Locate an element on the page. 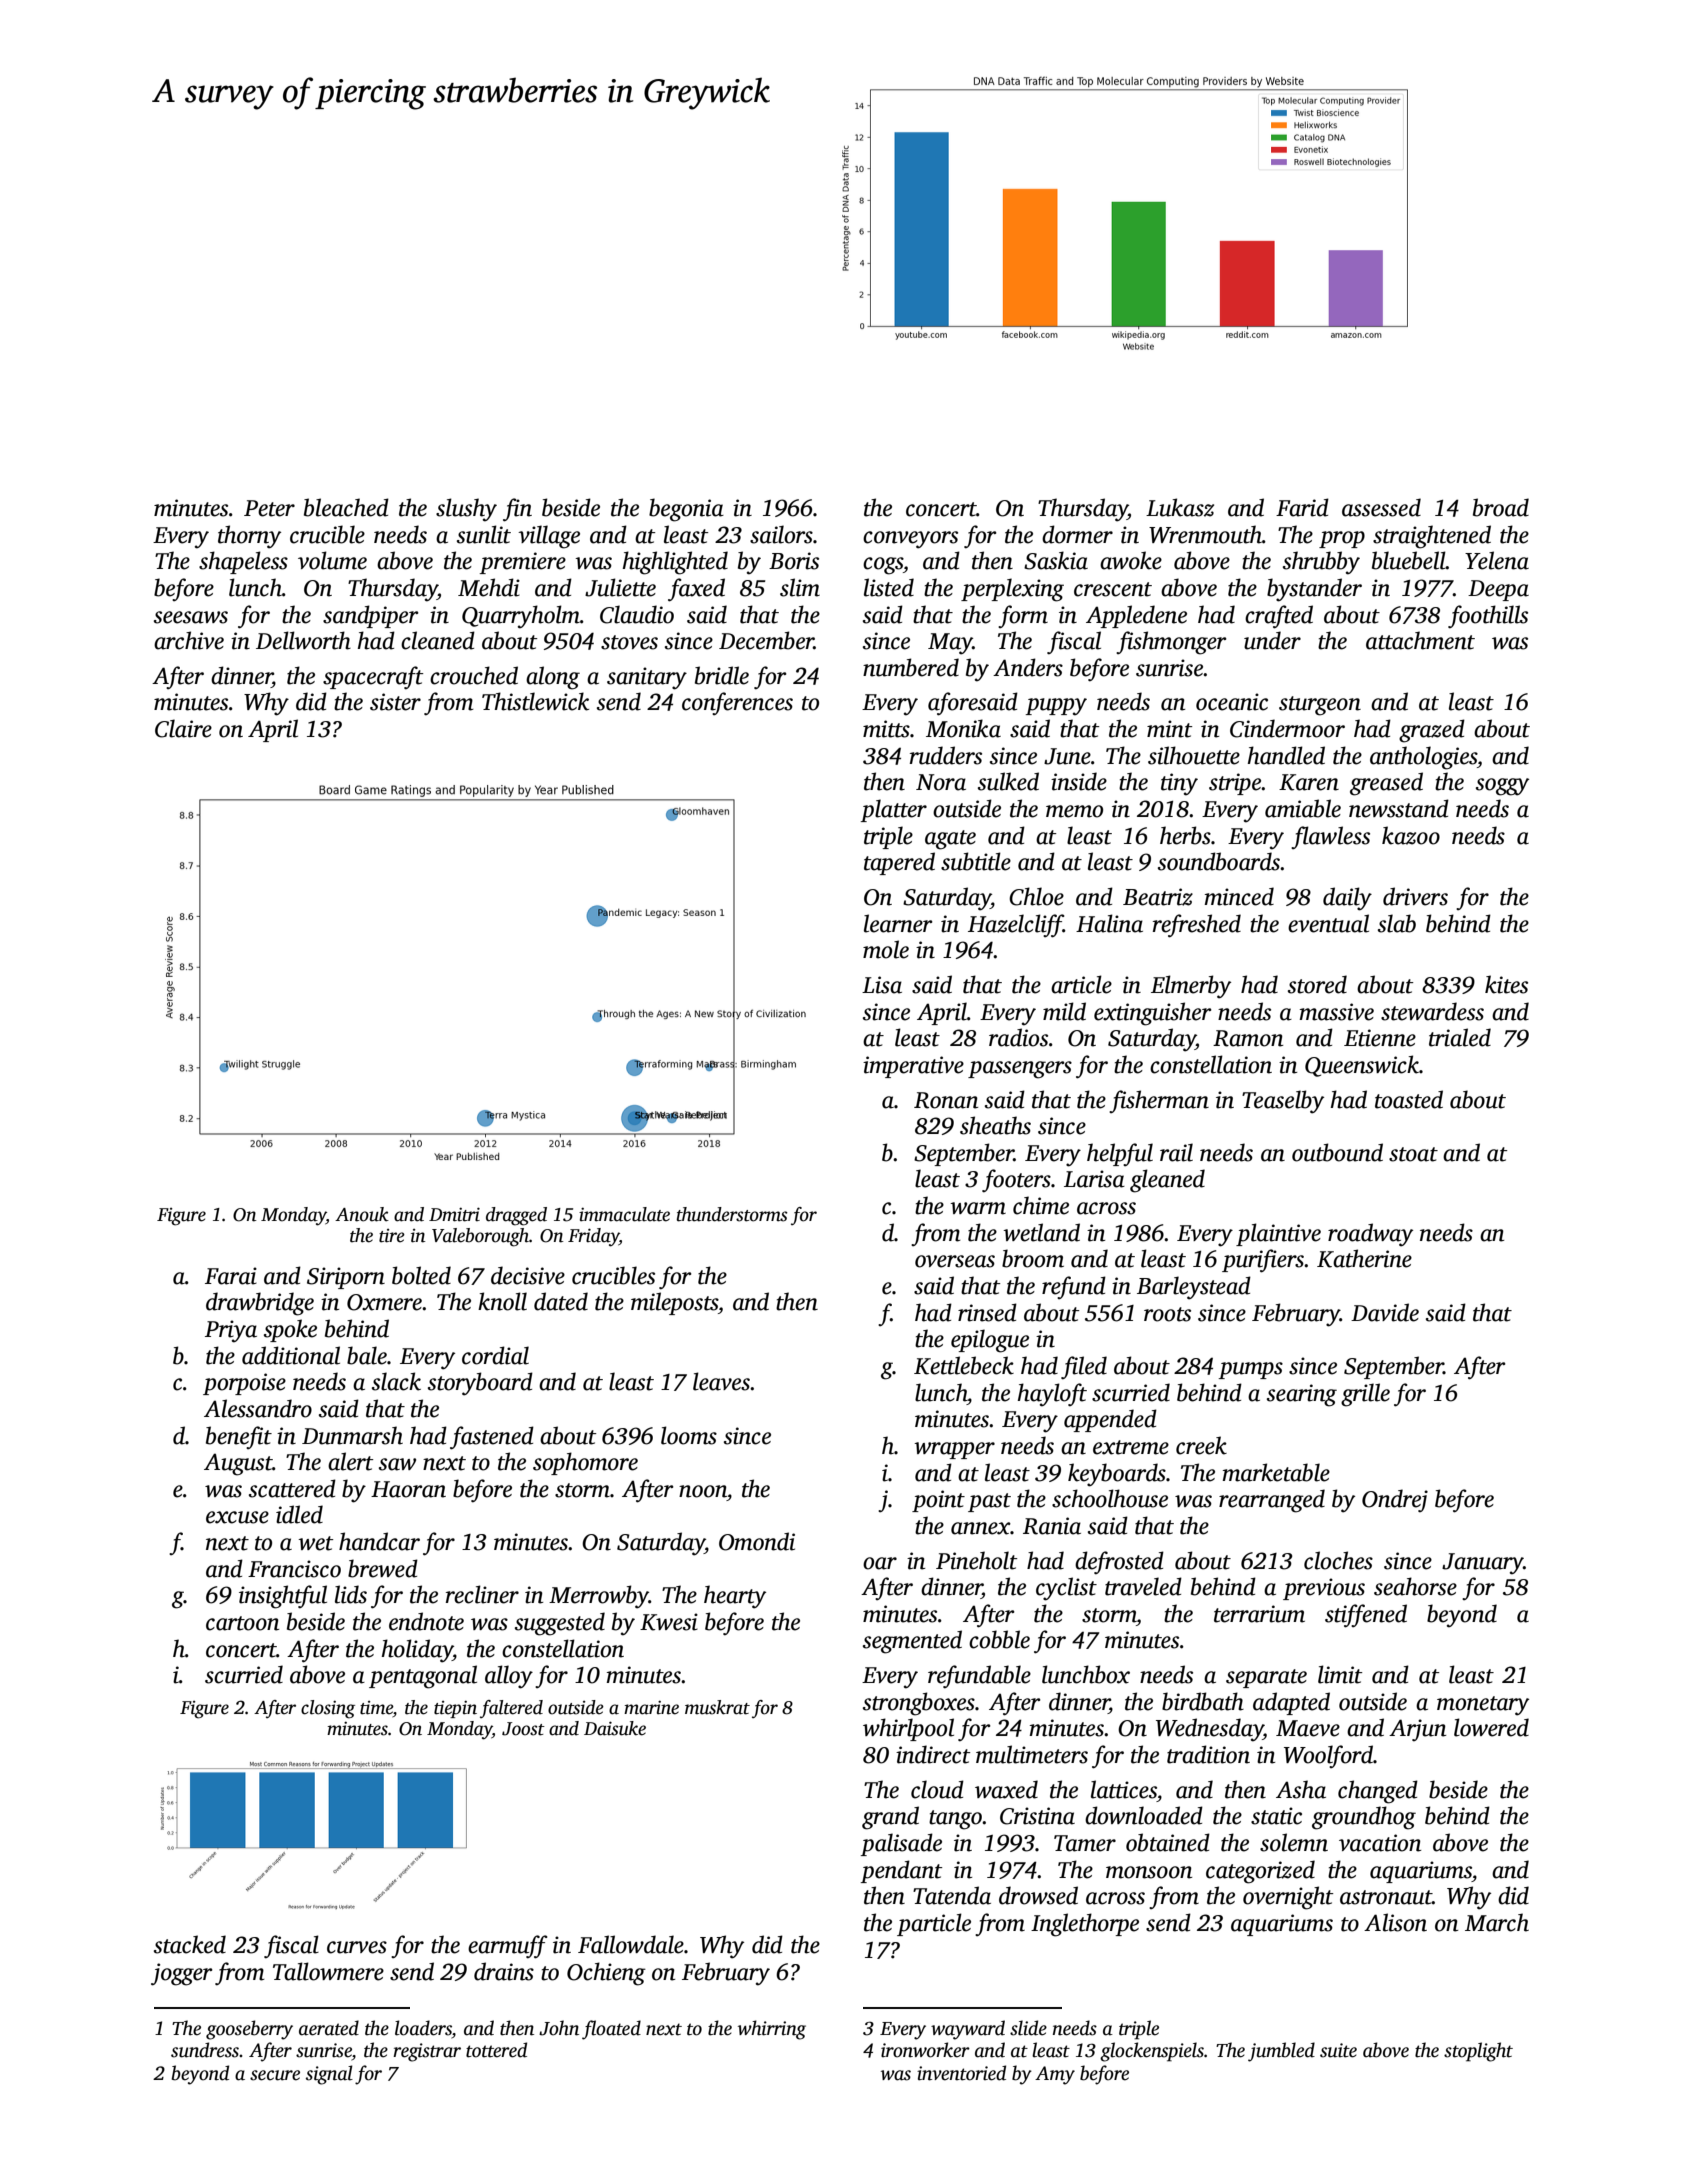 The image size is (1683, 2178). grille is located at coordinates (1365, 1395).
